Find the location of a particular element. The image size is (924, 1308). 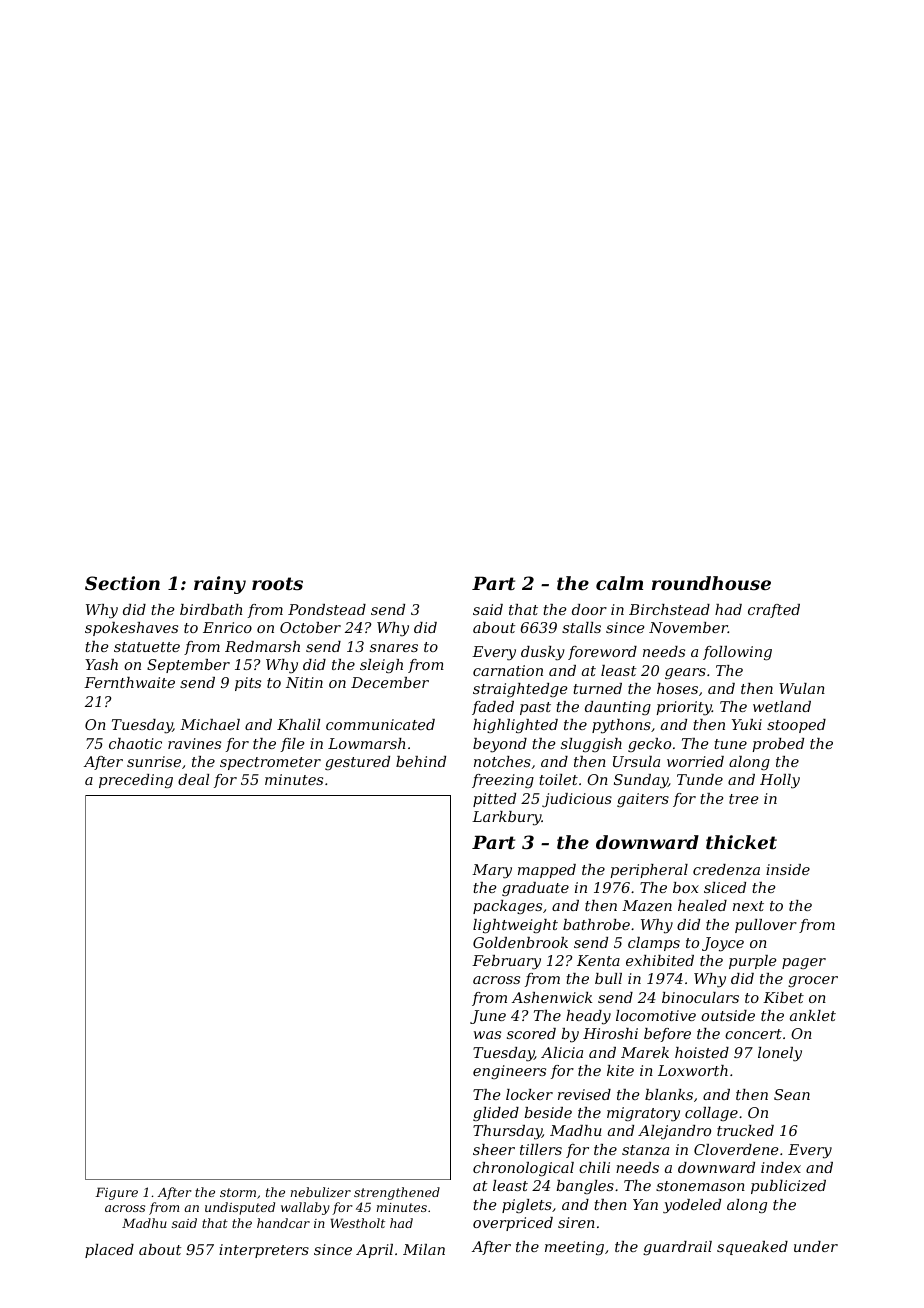

packages is located at coordinates (507, 907).
